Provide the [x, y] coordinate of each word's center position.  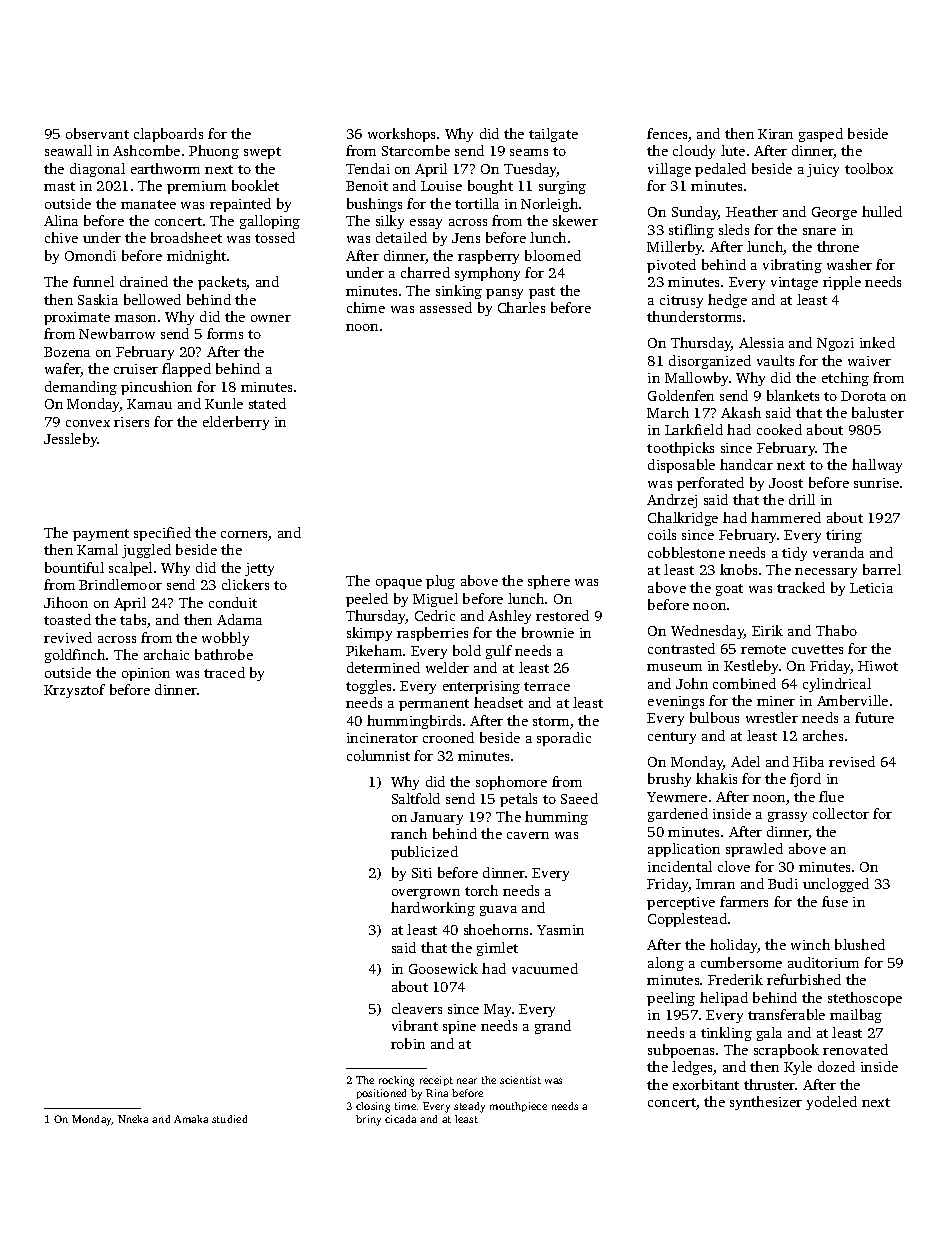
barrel [882, 569]
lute [733, 150]
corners [245, 536]
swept [262, 153]
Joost [786, 483]
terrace [547, 686]
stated [267, 403]
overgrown [426, 894]
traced [224, 672]
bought [490, 187]
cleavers [417, 1008]
